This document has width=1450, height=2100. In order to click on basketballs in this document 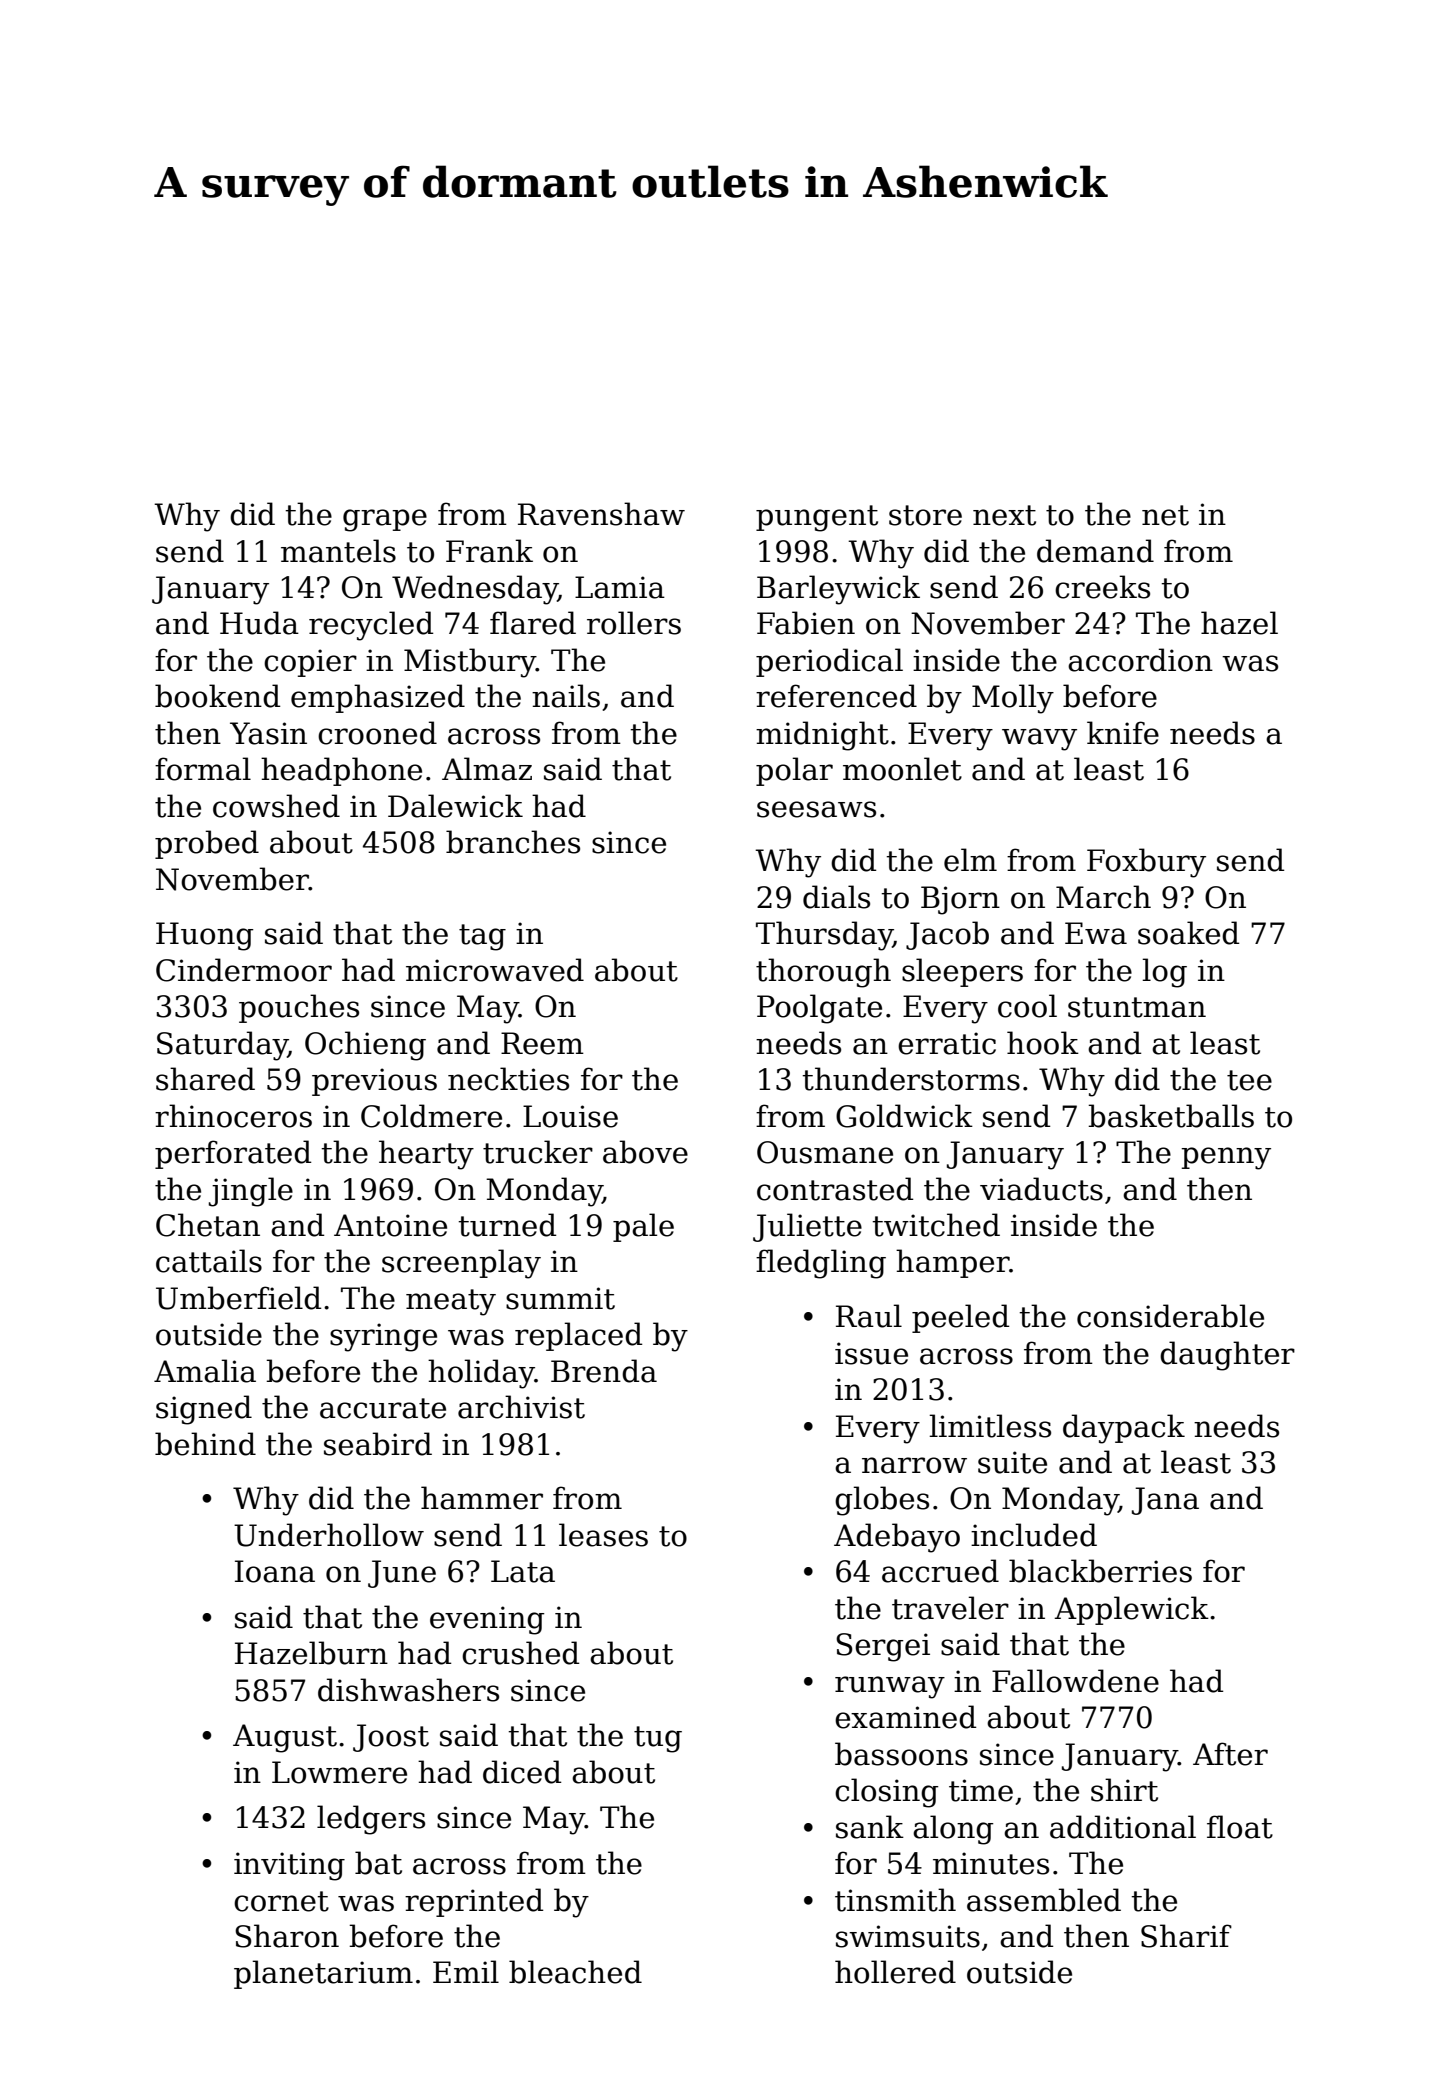, I will do `click(1171, 1116)`.
